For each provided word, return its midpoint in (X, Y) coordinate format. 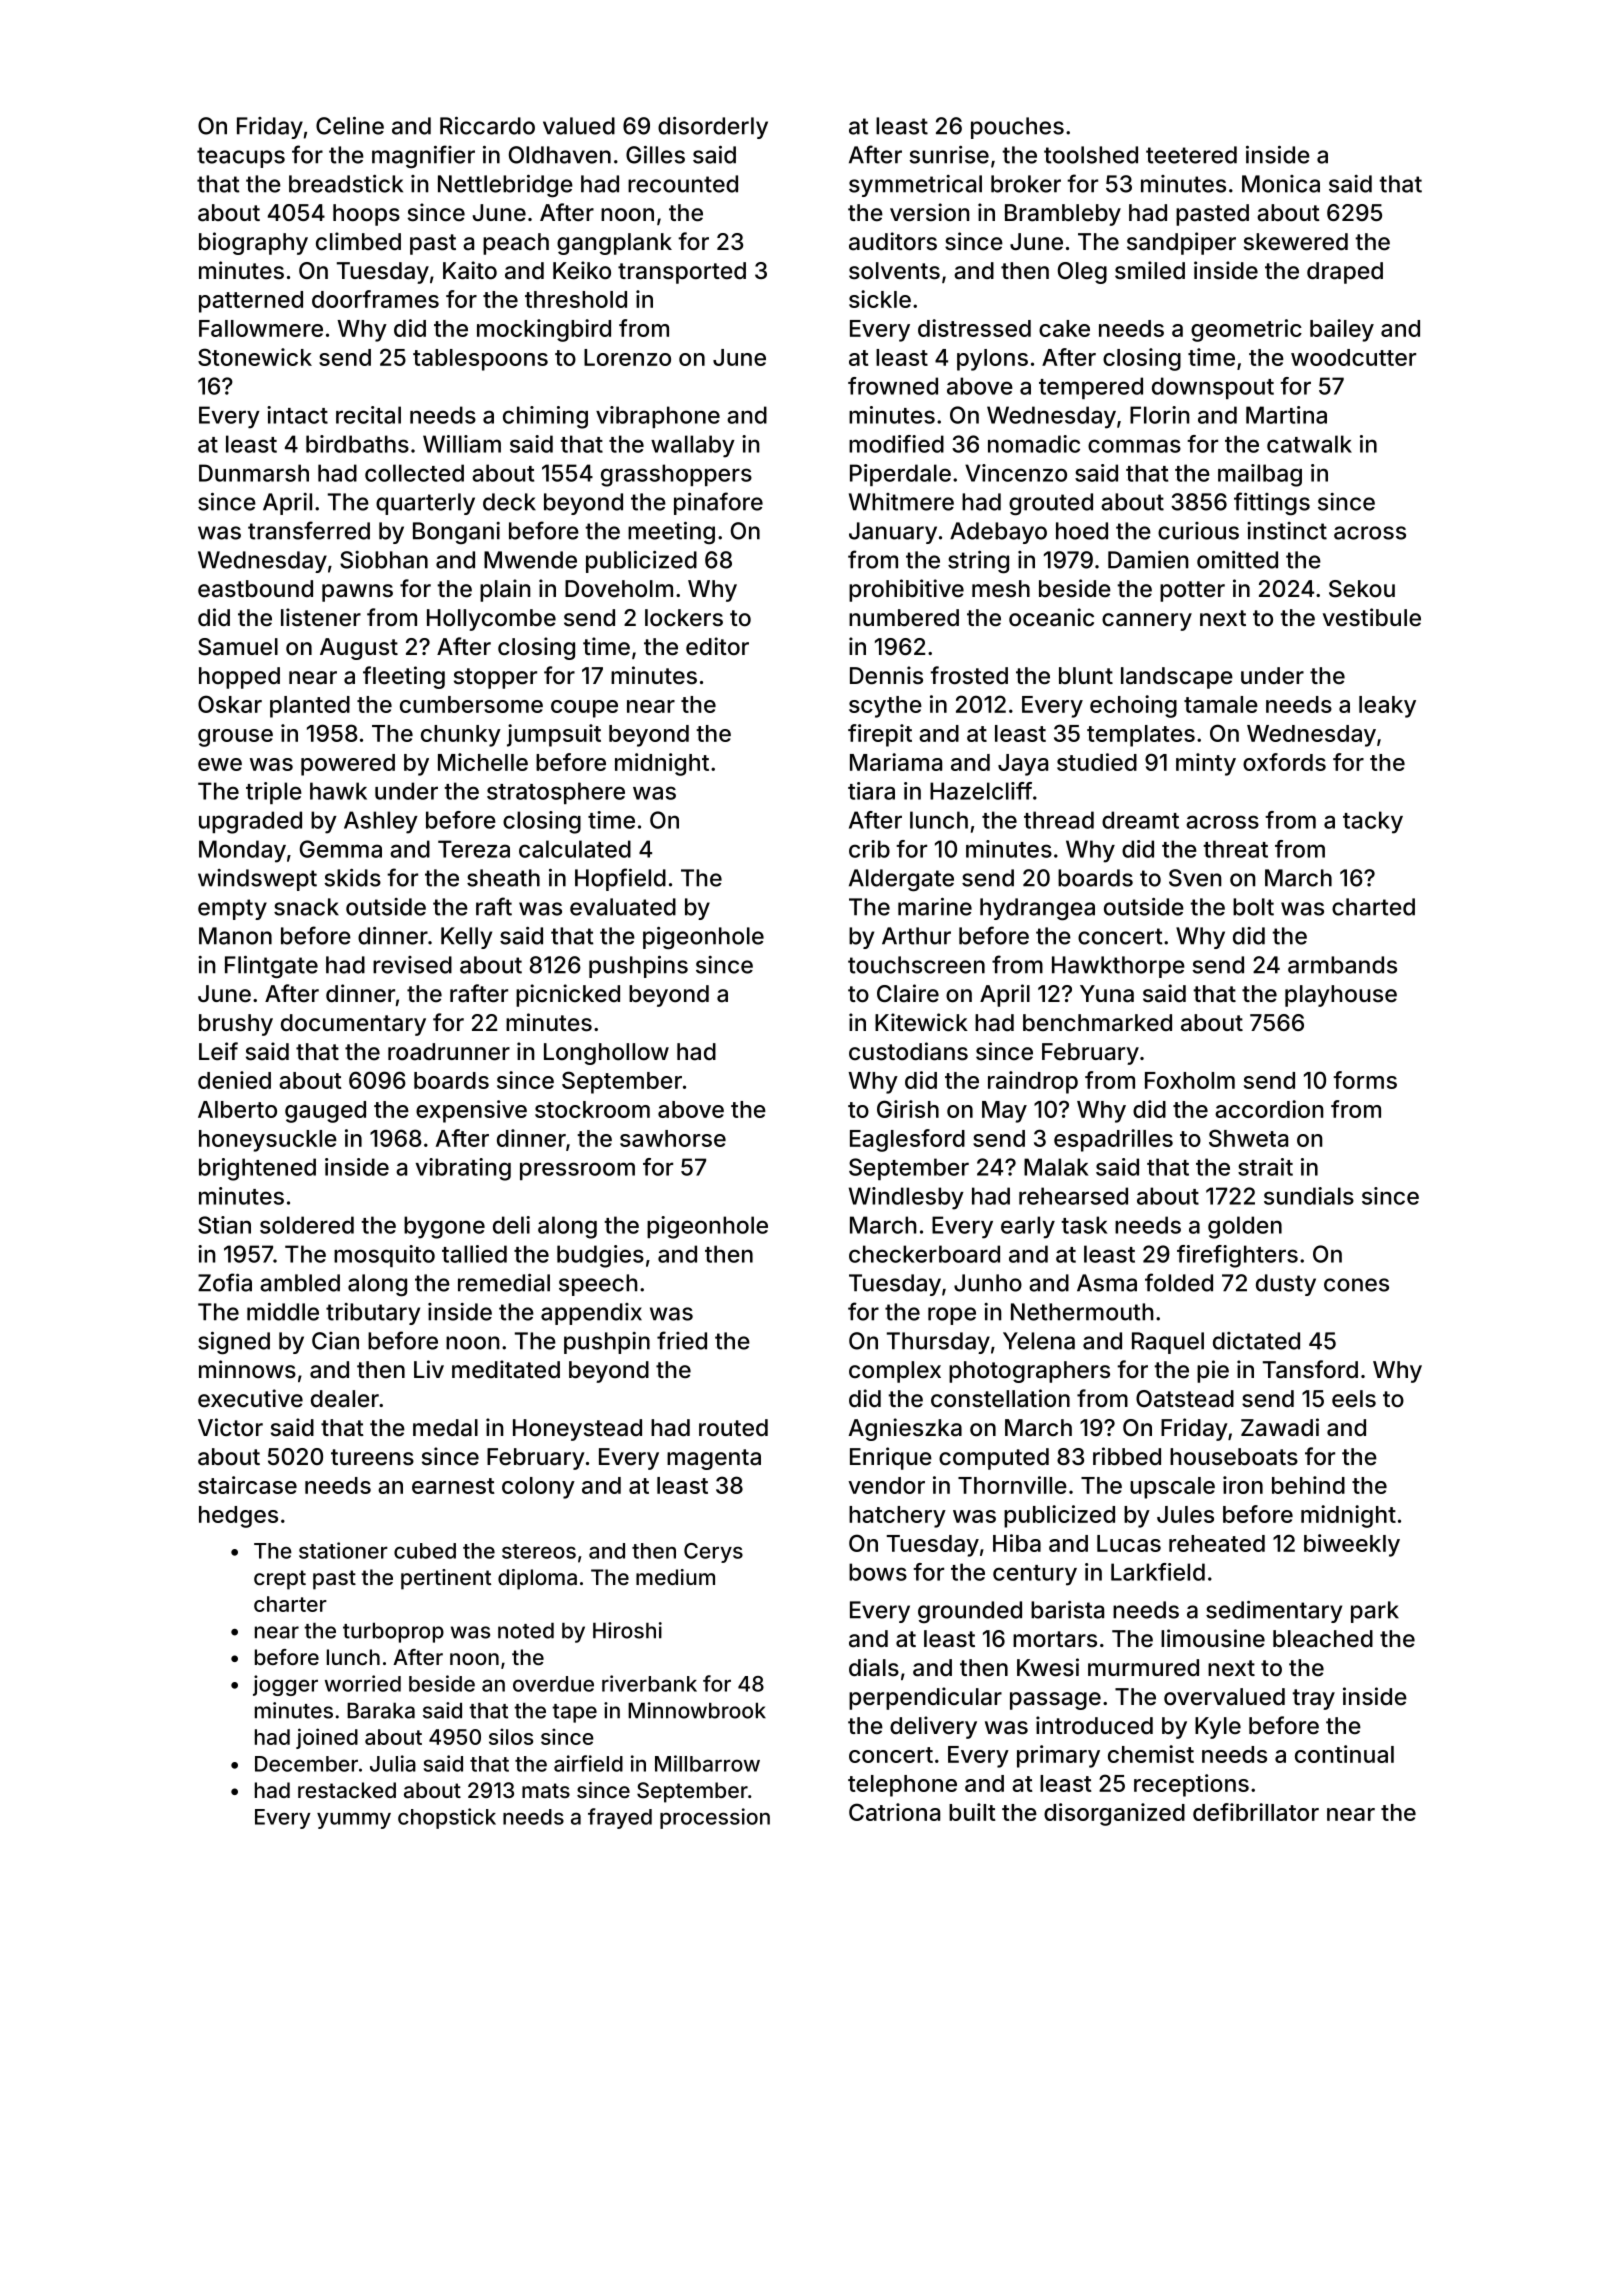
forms (1365, 1080)
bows (878, 1572)
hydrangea (1037, 909)
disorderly (713, 128)
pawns (357, 593)
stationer (343, 1550)
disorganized (1114, 1814)
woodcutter (1353, 357)
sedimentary (1274, 1612)
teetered (1191, 155)
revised (412, 965)
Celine (350, 126)
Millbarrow (707, 1763)
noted (526, 1631)
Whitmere (901, 502)
